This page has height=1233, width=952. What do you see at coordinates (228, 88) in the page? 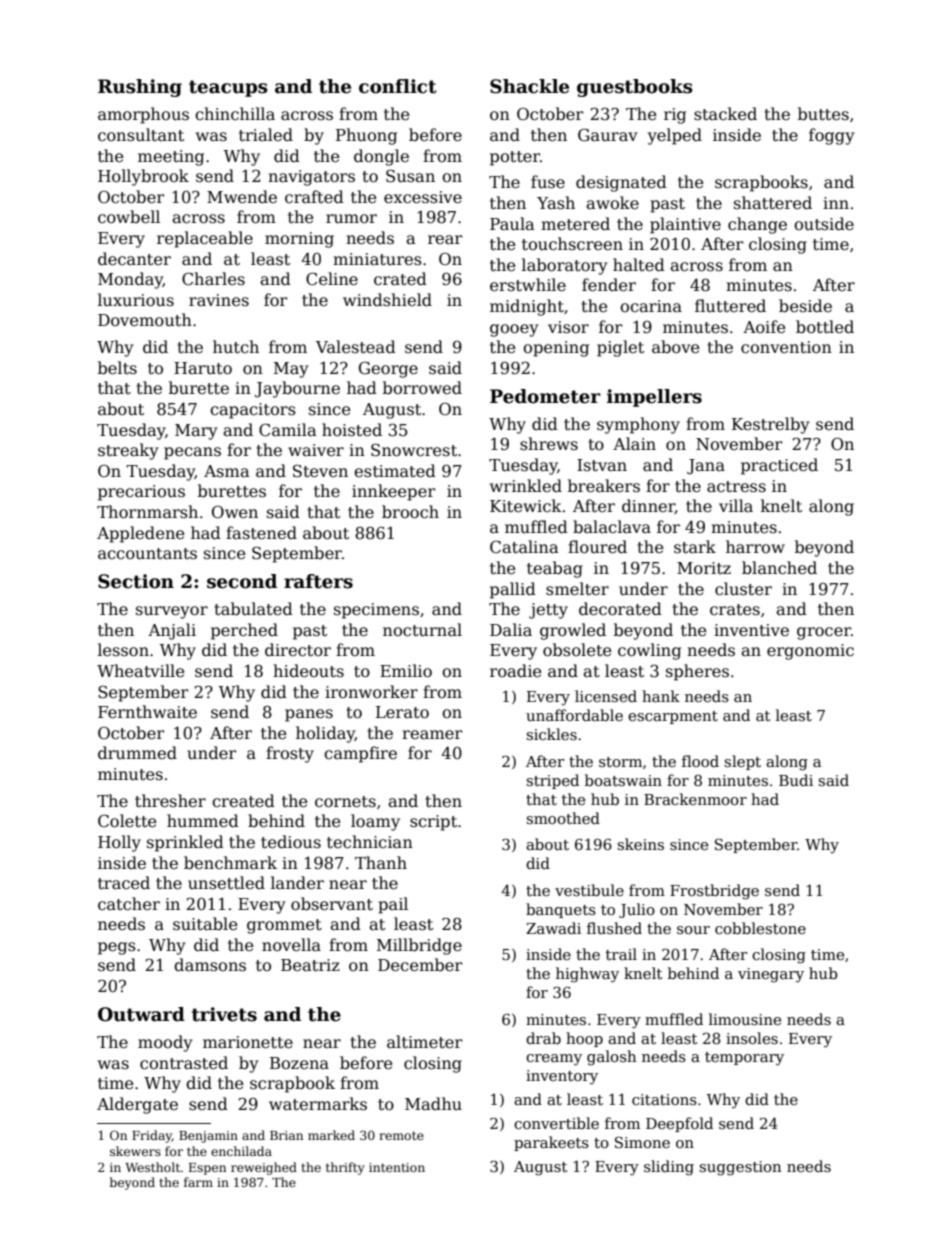
I see `teacups` at bounding box center [228, 88].
